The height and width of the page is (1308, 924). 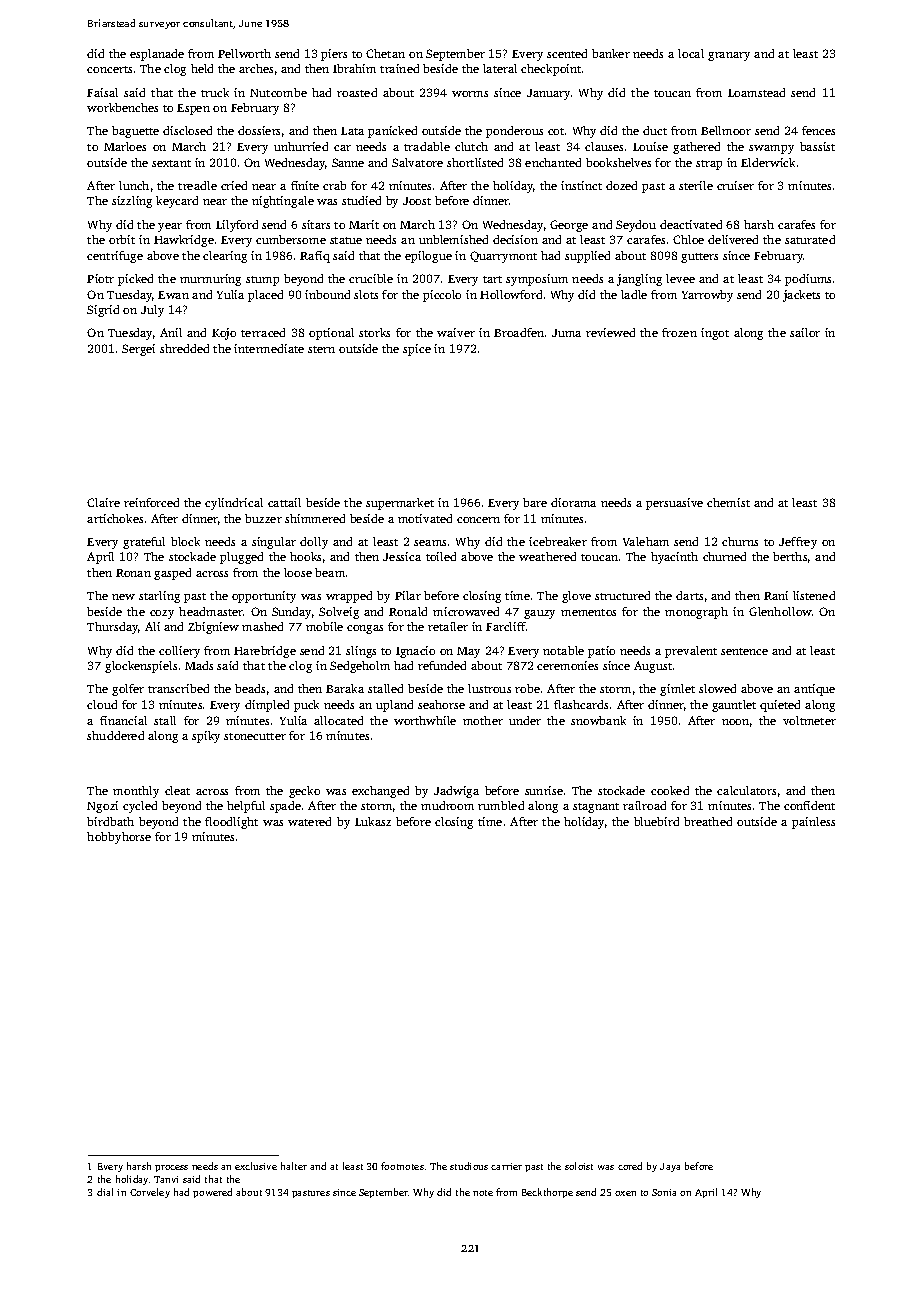 What do you see at coordinates (373, 821) in the page?
I see `Lukasz` at bounding box center [373, 821].
